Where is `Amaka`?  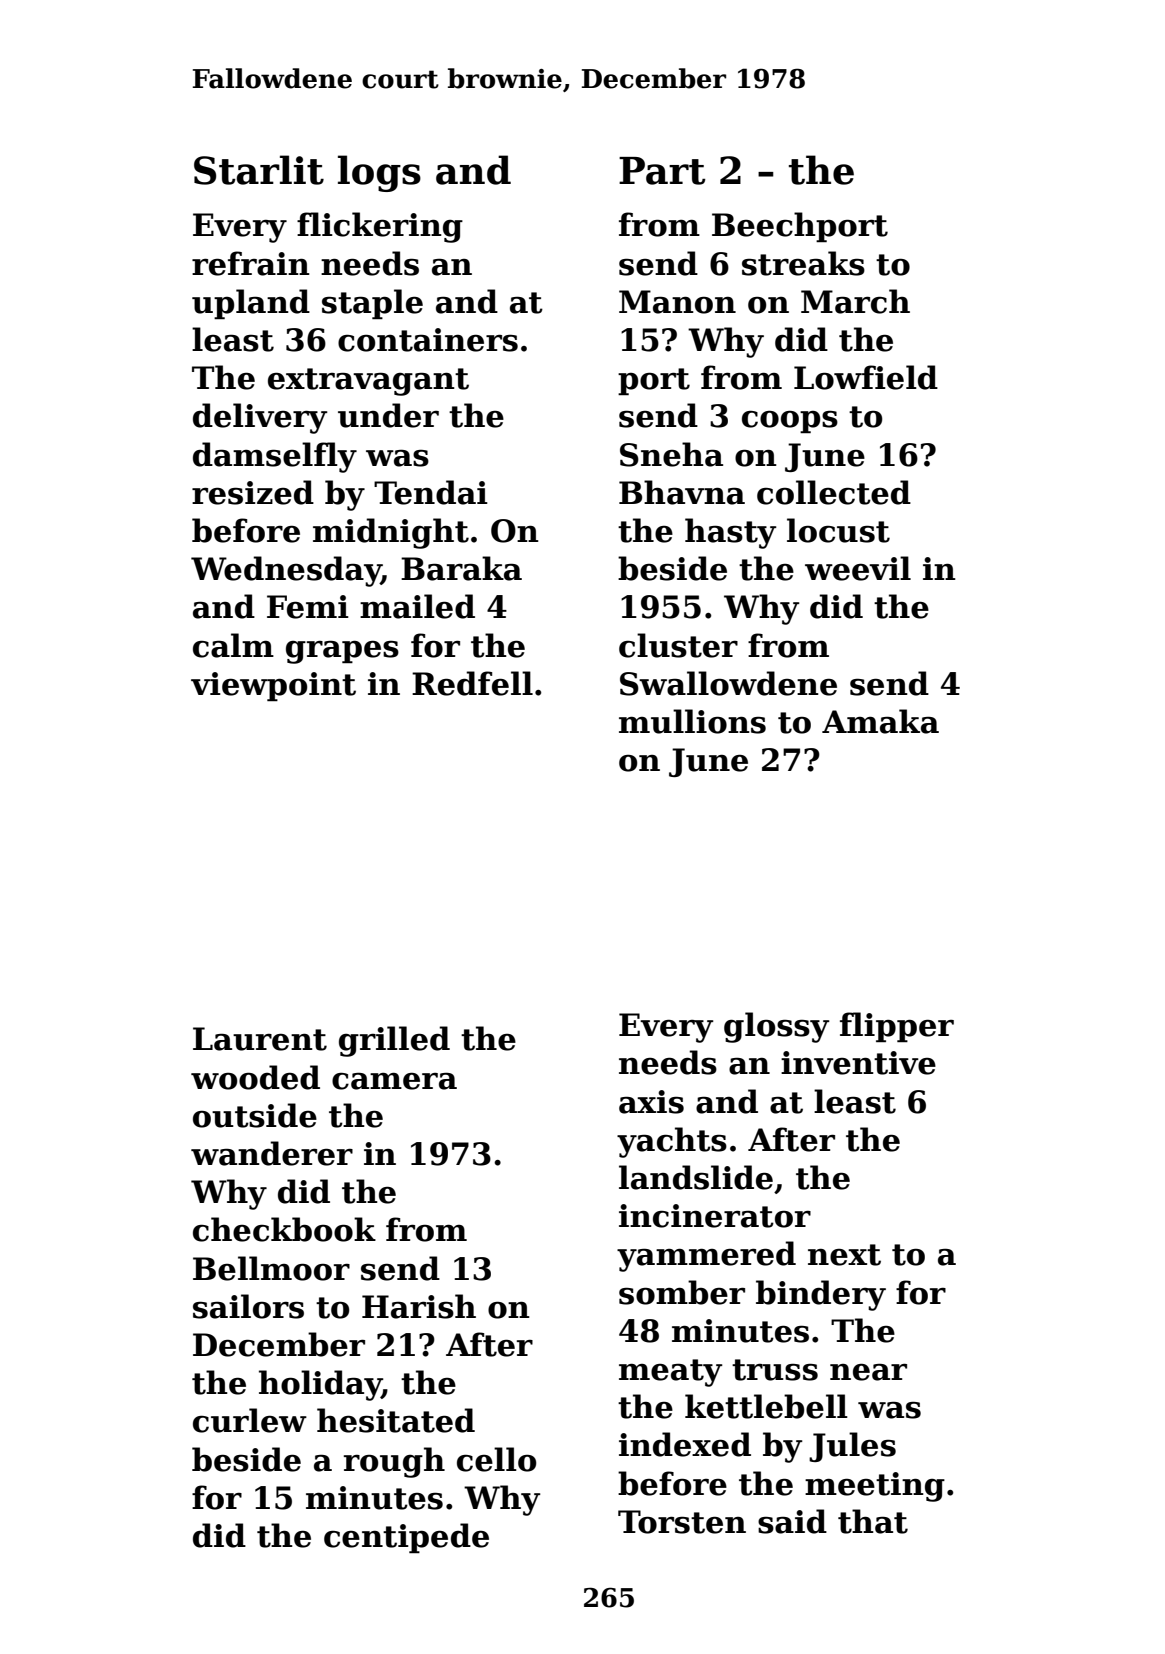 Amaka is located at coordinates (880, 721).
